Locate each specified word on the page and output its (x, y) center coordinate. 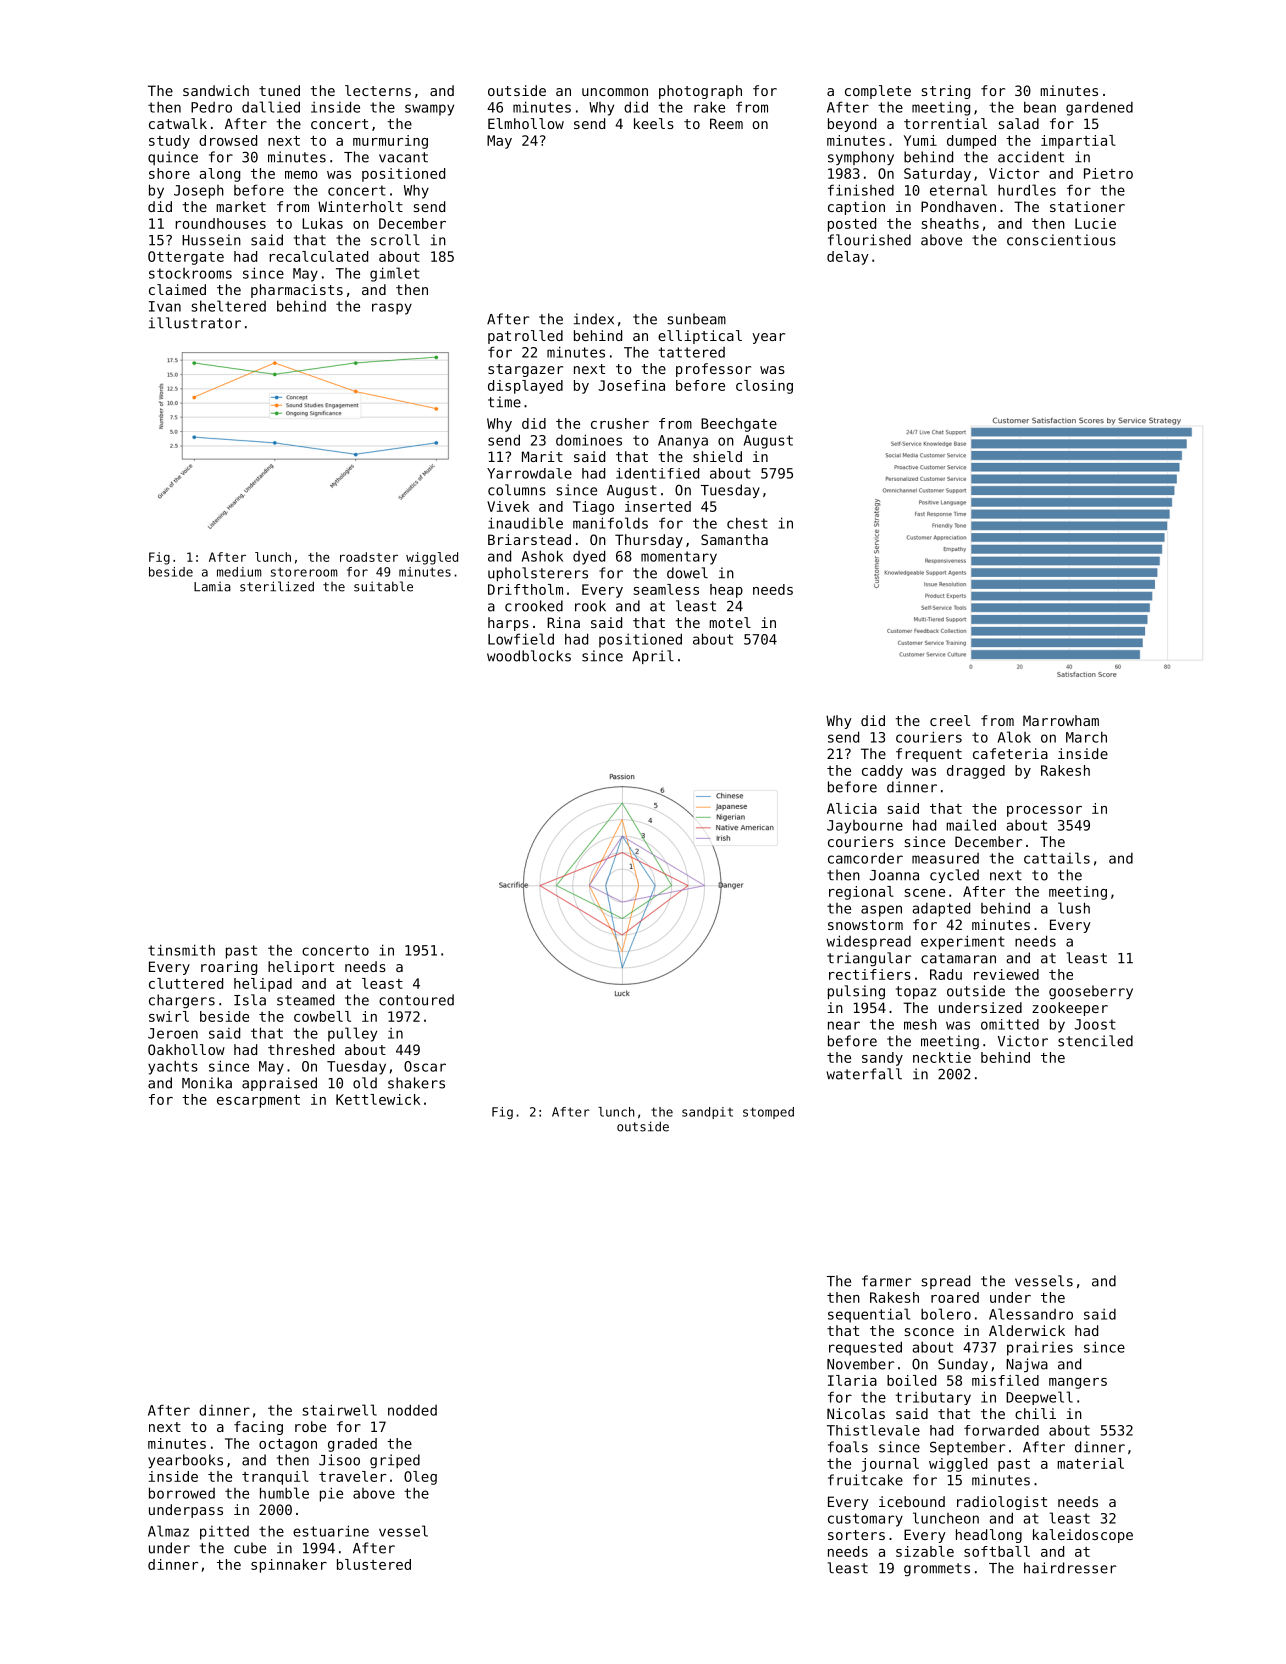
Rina (563, 622)
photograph (700, 92)
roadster (369, 557)
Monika (207, 1083)
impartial (1078, 142)
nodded (412, 1410)
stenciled (1095, 1041)
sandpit (707, 1113)
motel (730, 622)
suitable (383, 586)
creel (950, 720)
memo (301, 175)
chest (747, 523)
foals (848, 1447)
